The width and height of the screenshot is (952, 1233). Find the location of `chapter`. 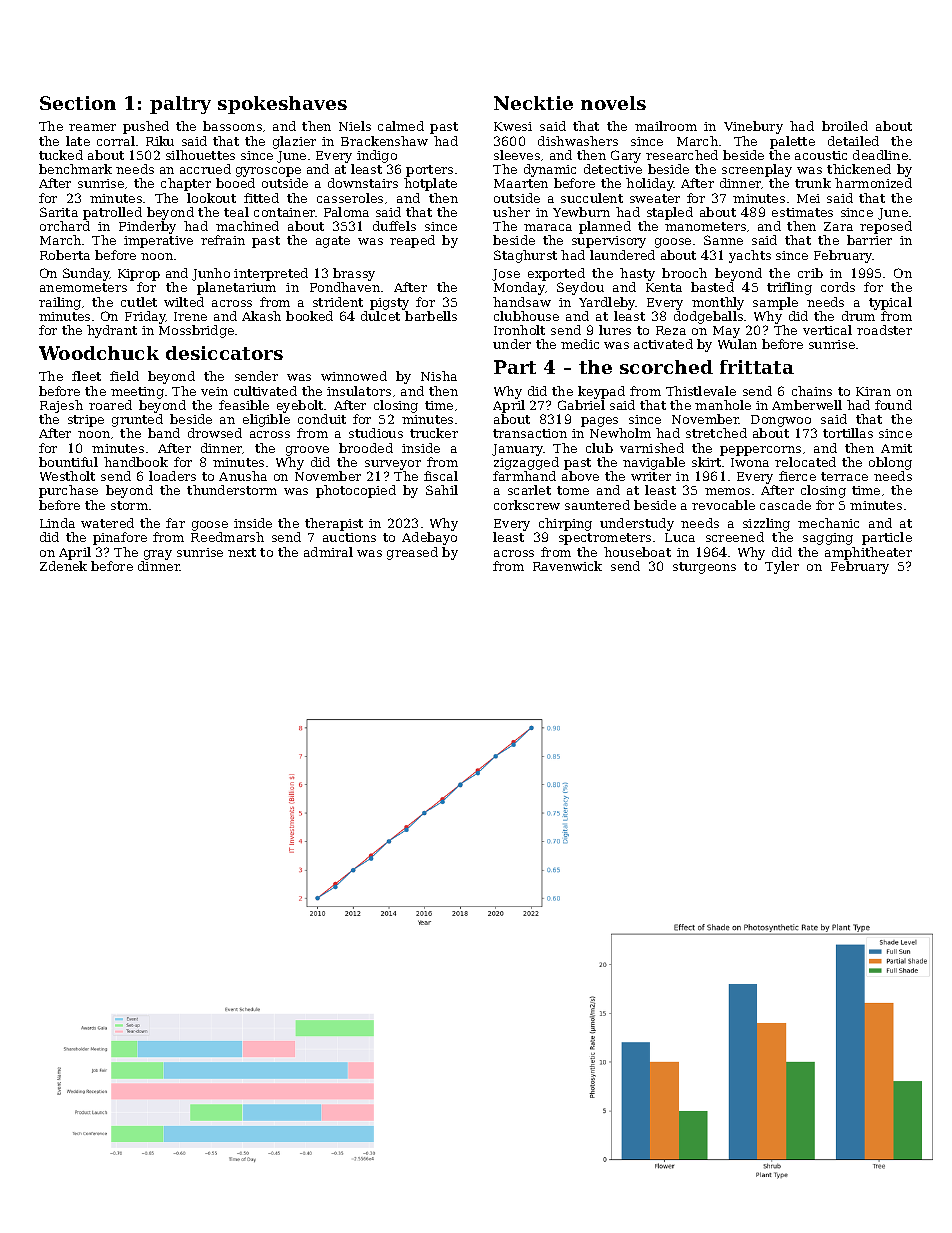

chapter is located at coordinates (186, 184).
